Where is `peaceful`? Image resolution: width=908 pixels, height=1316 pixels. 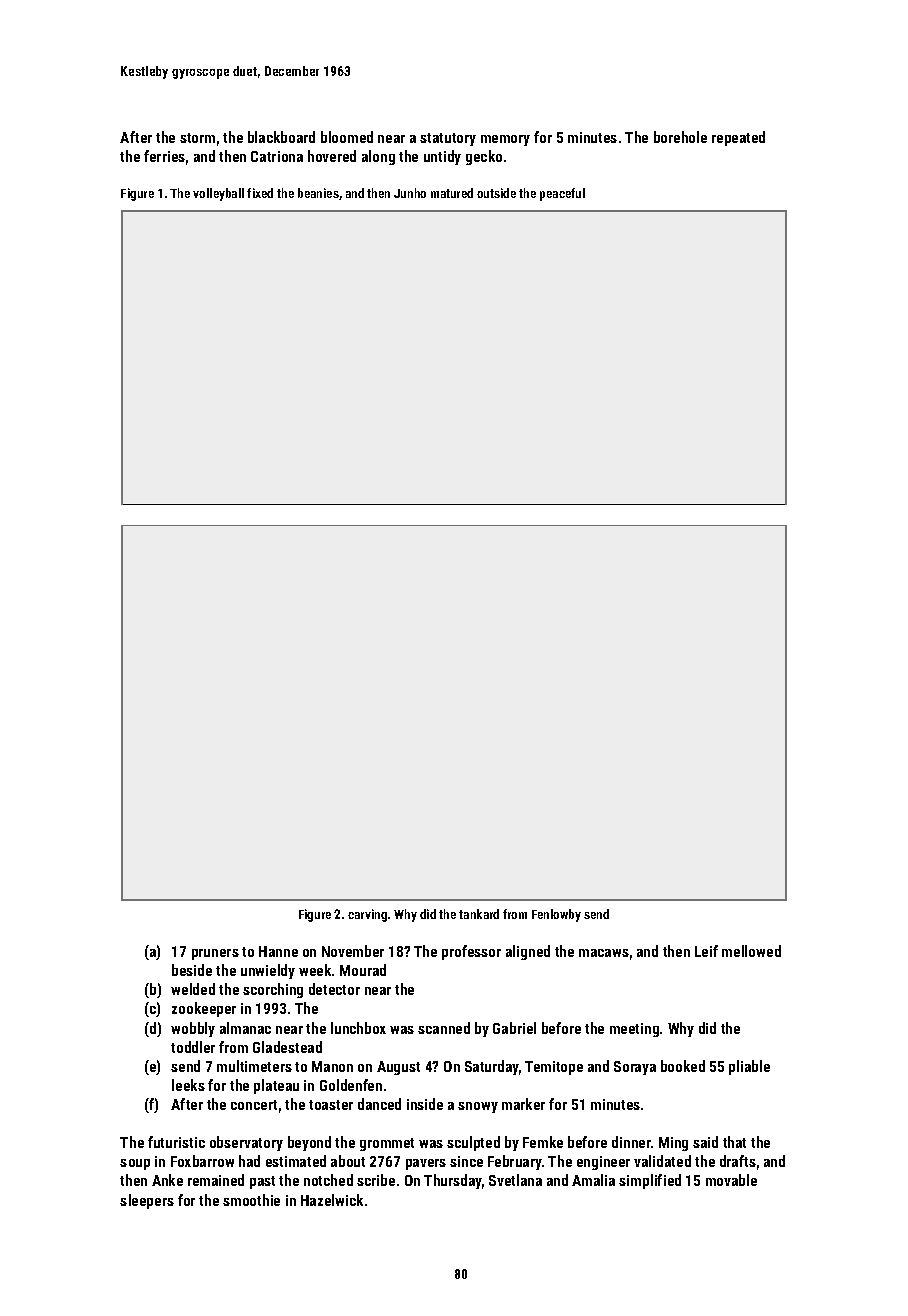 peaceful is located at coordinates (562, 194).
